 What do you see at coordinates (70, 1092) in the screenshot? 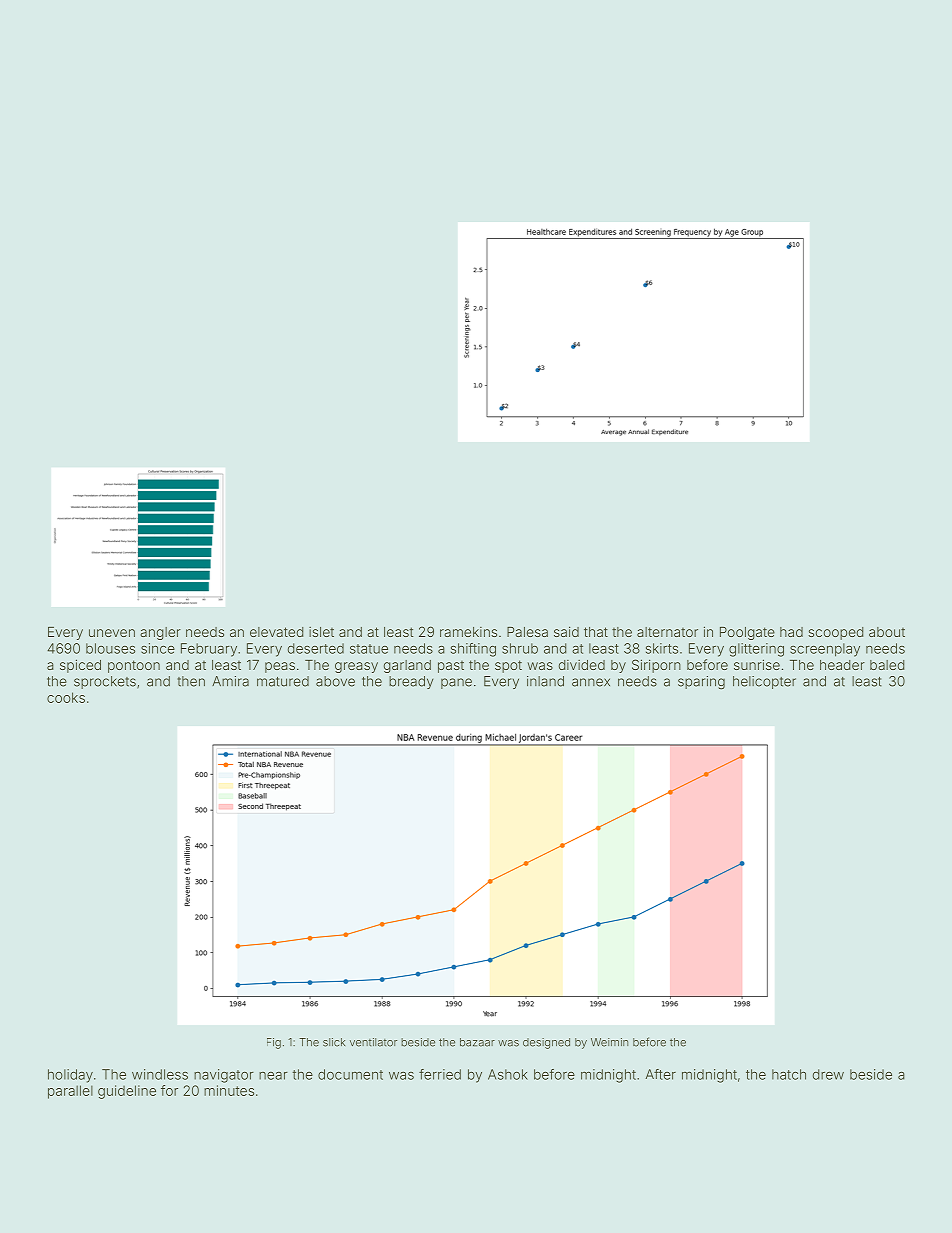
I see `parallel` at bounding box center [70, 1092].
